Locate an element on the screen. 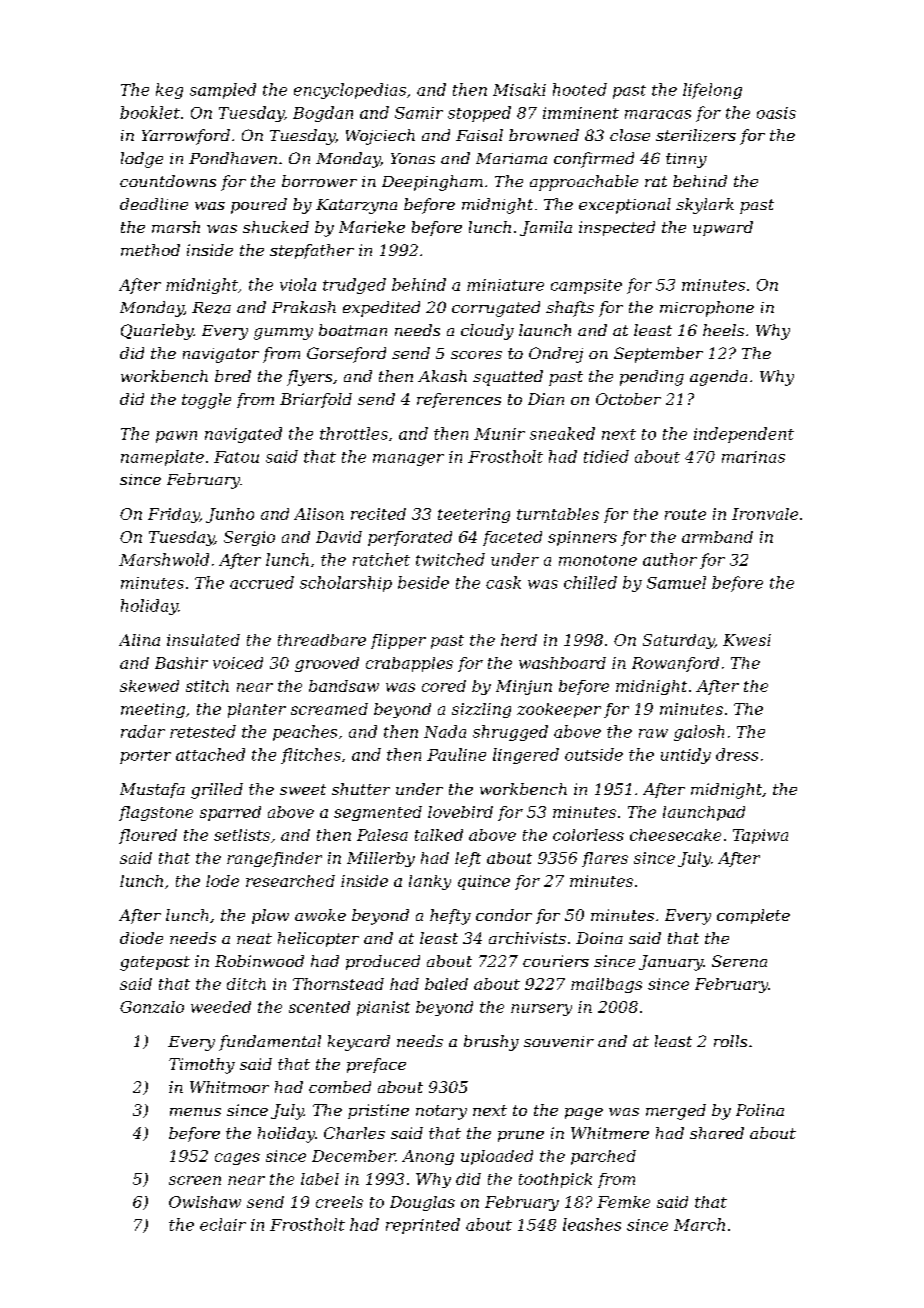 The width and height of the screenshot is (924, 1308). baled is located at coordinates (446, 984).
